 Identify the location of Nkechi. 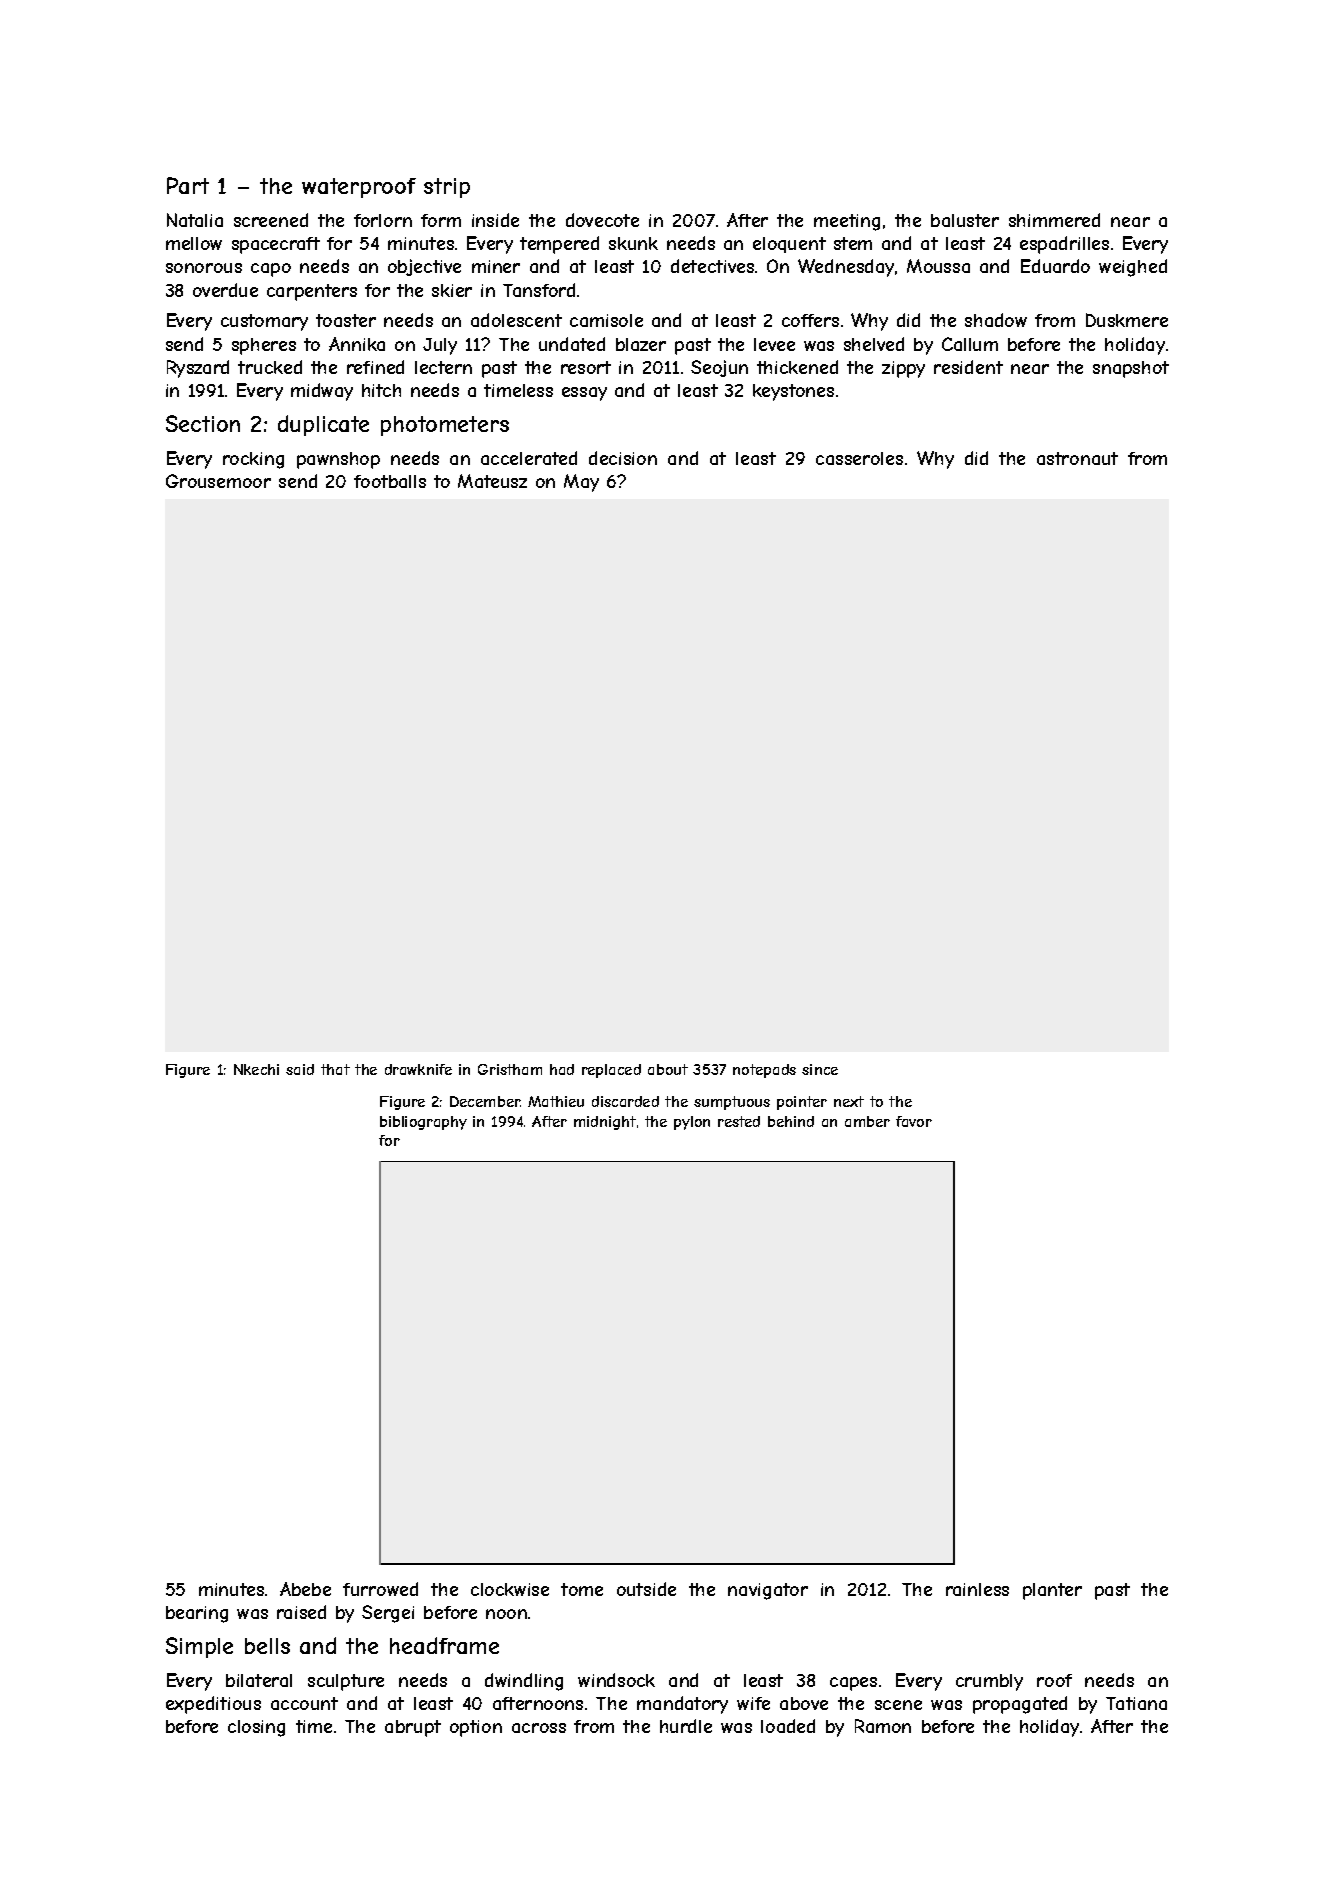
(256, 1069).
